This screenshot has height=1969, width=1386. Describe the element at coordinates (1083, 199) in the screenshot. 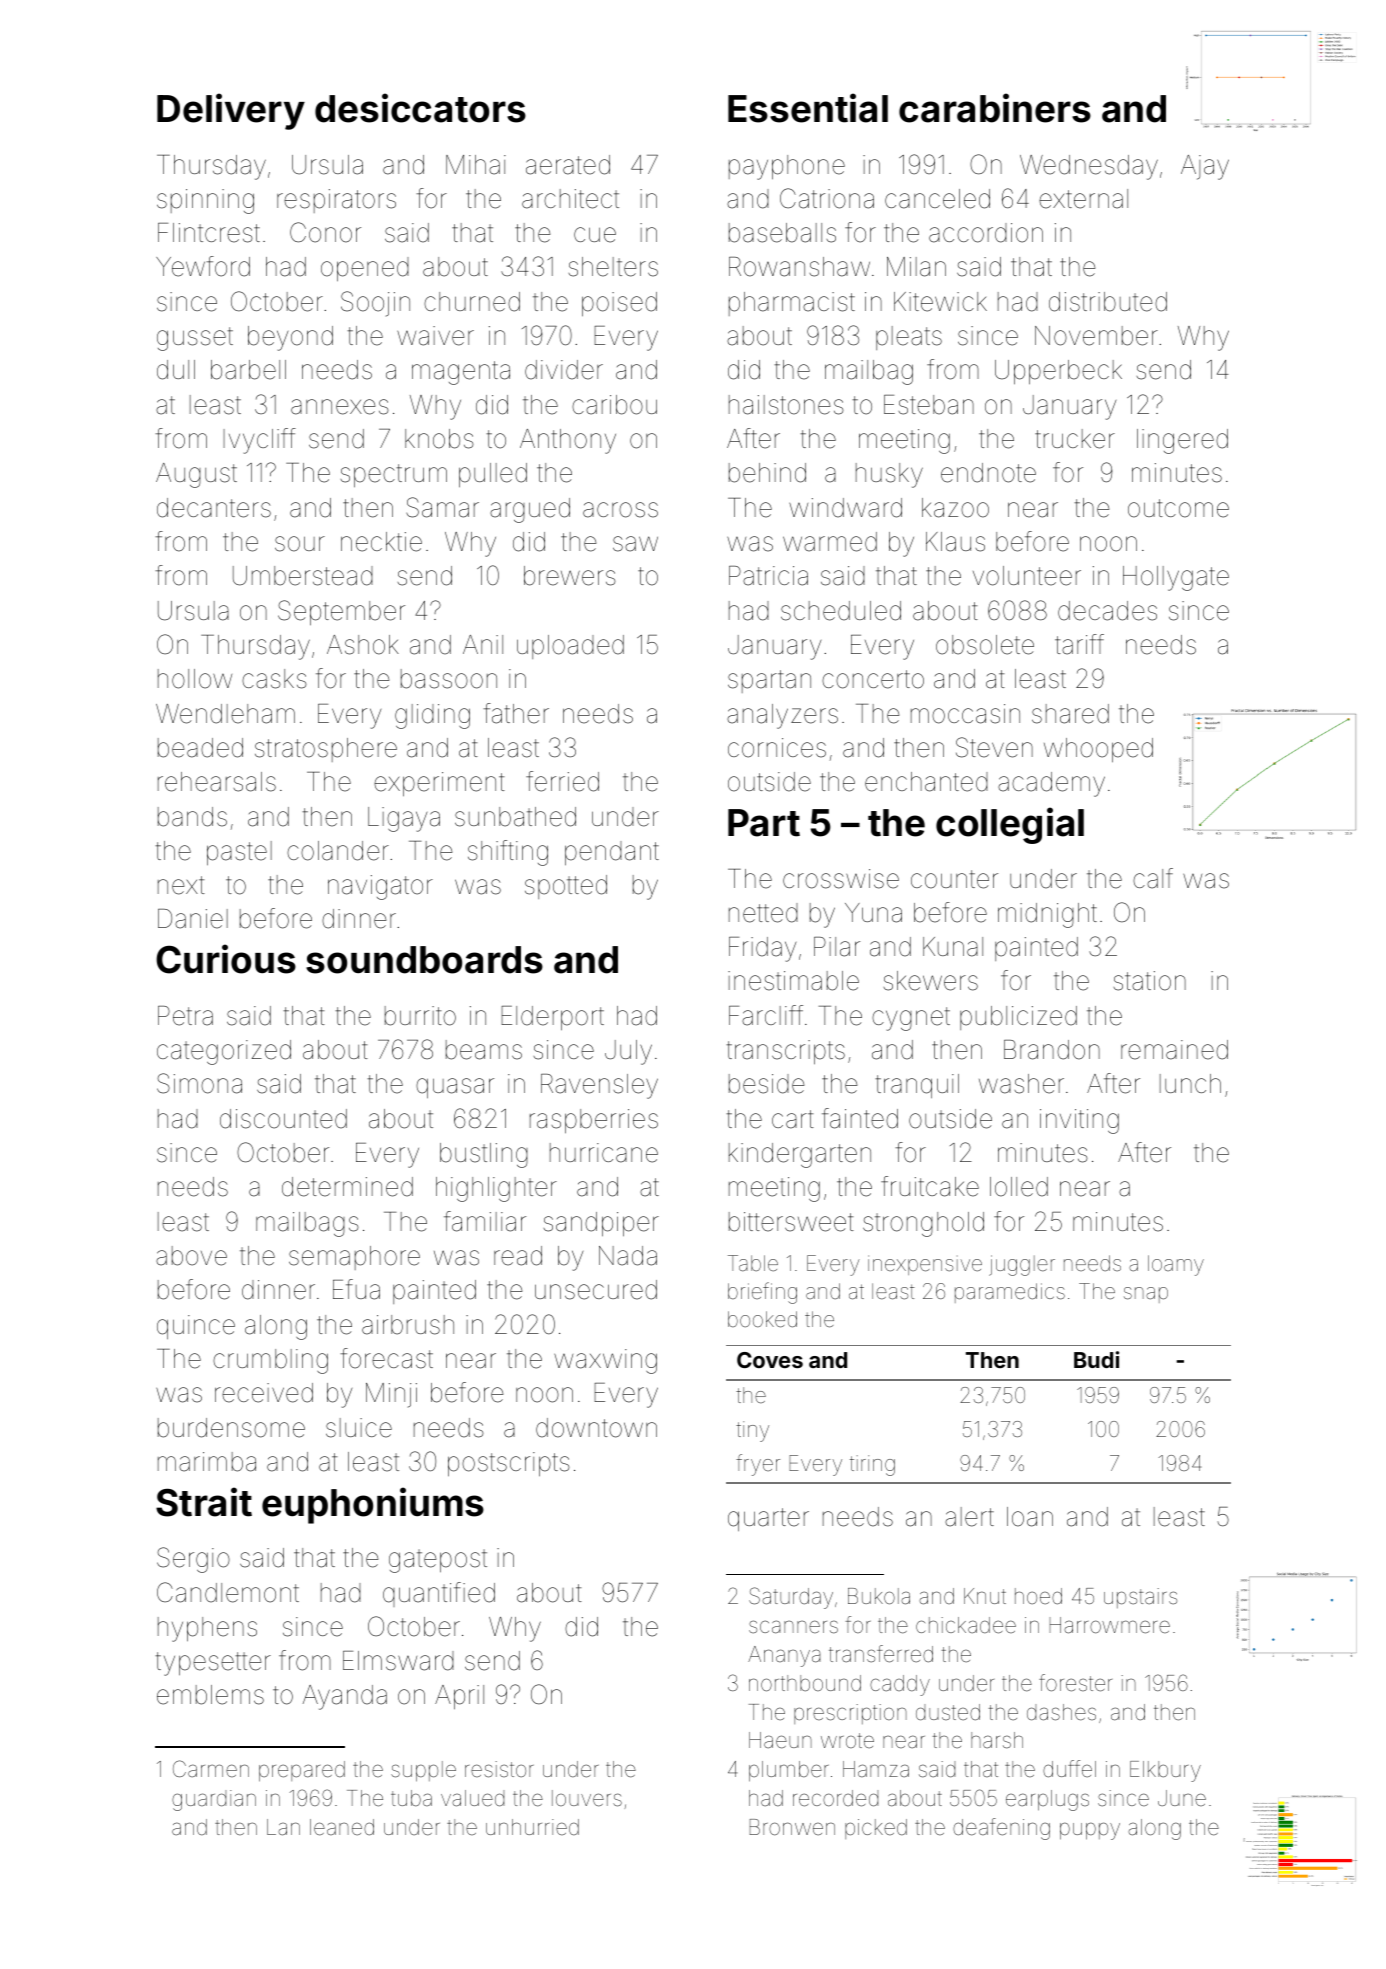

I see `external` at that location.
